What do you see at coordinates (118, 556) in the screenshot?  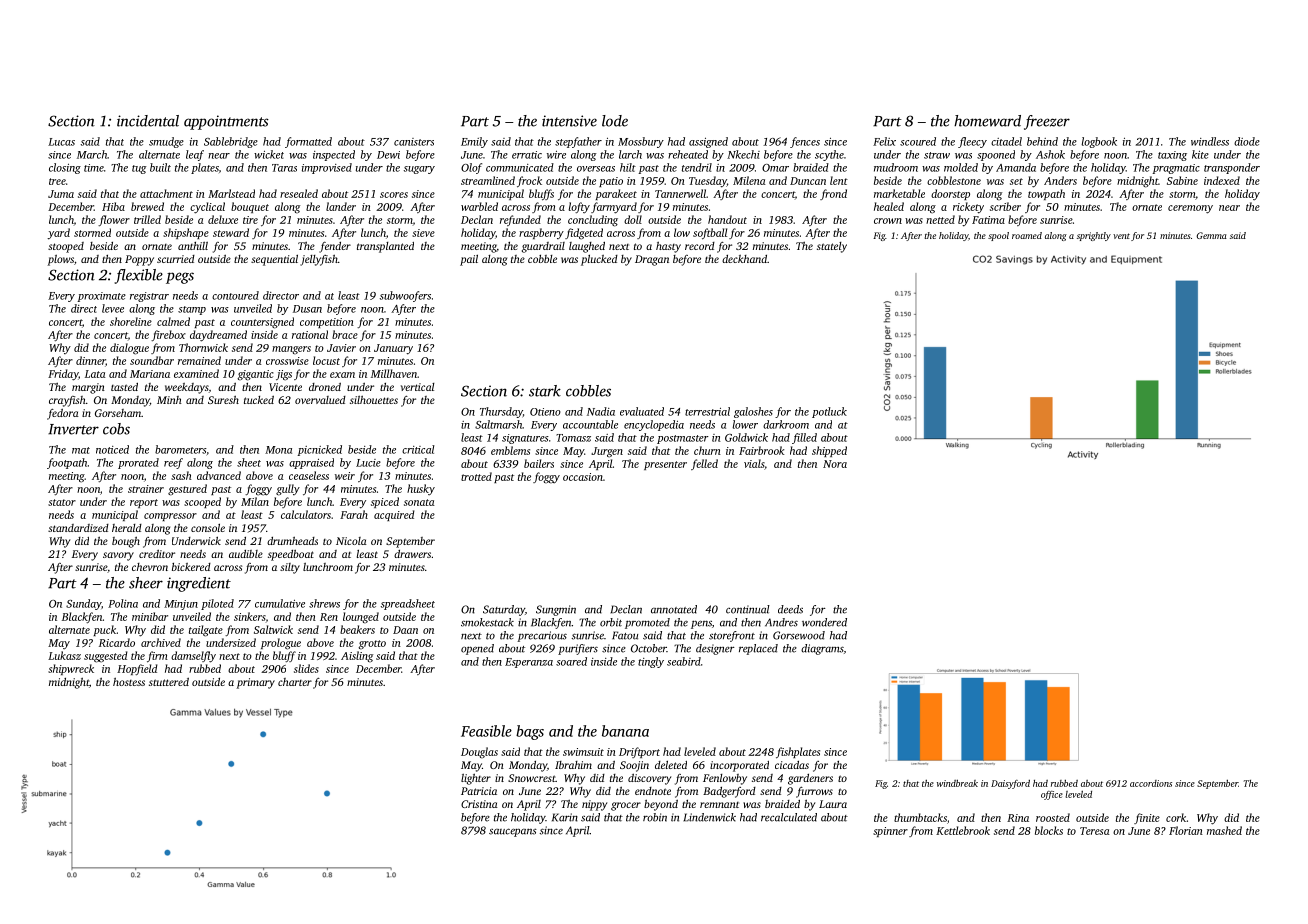 I see `savory` at bounding box center [118, 556].
